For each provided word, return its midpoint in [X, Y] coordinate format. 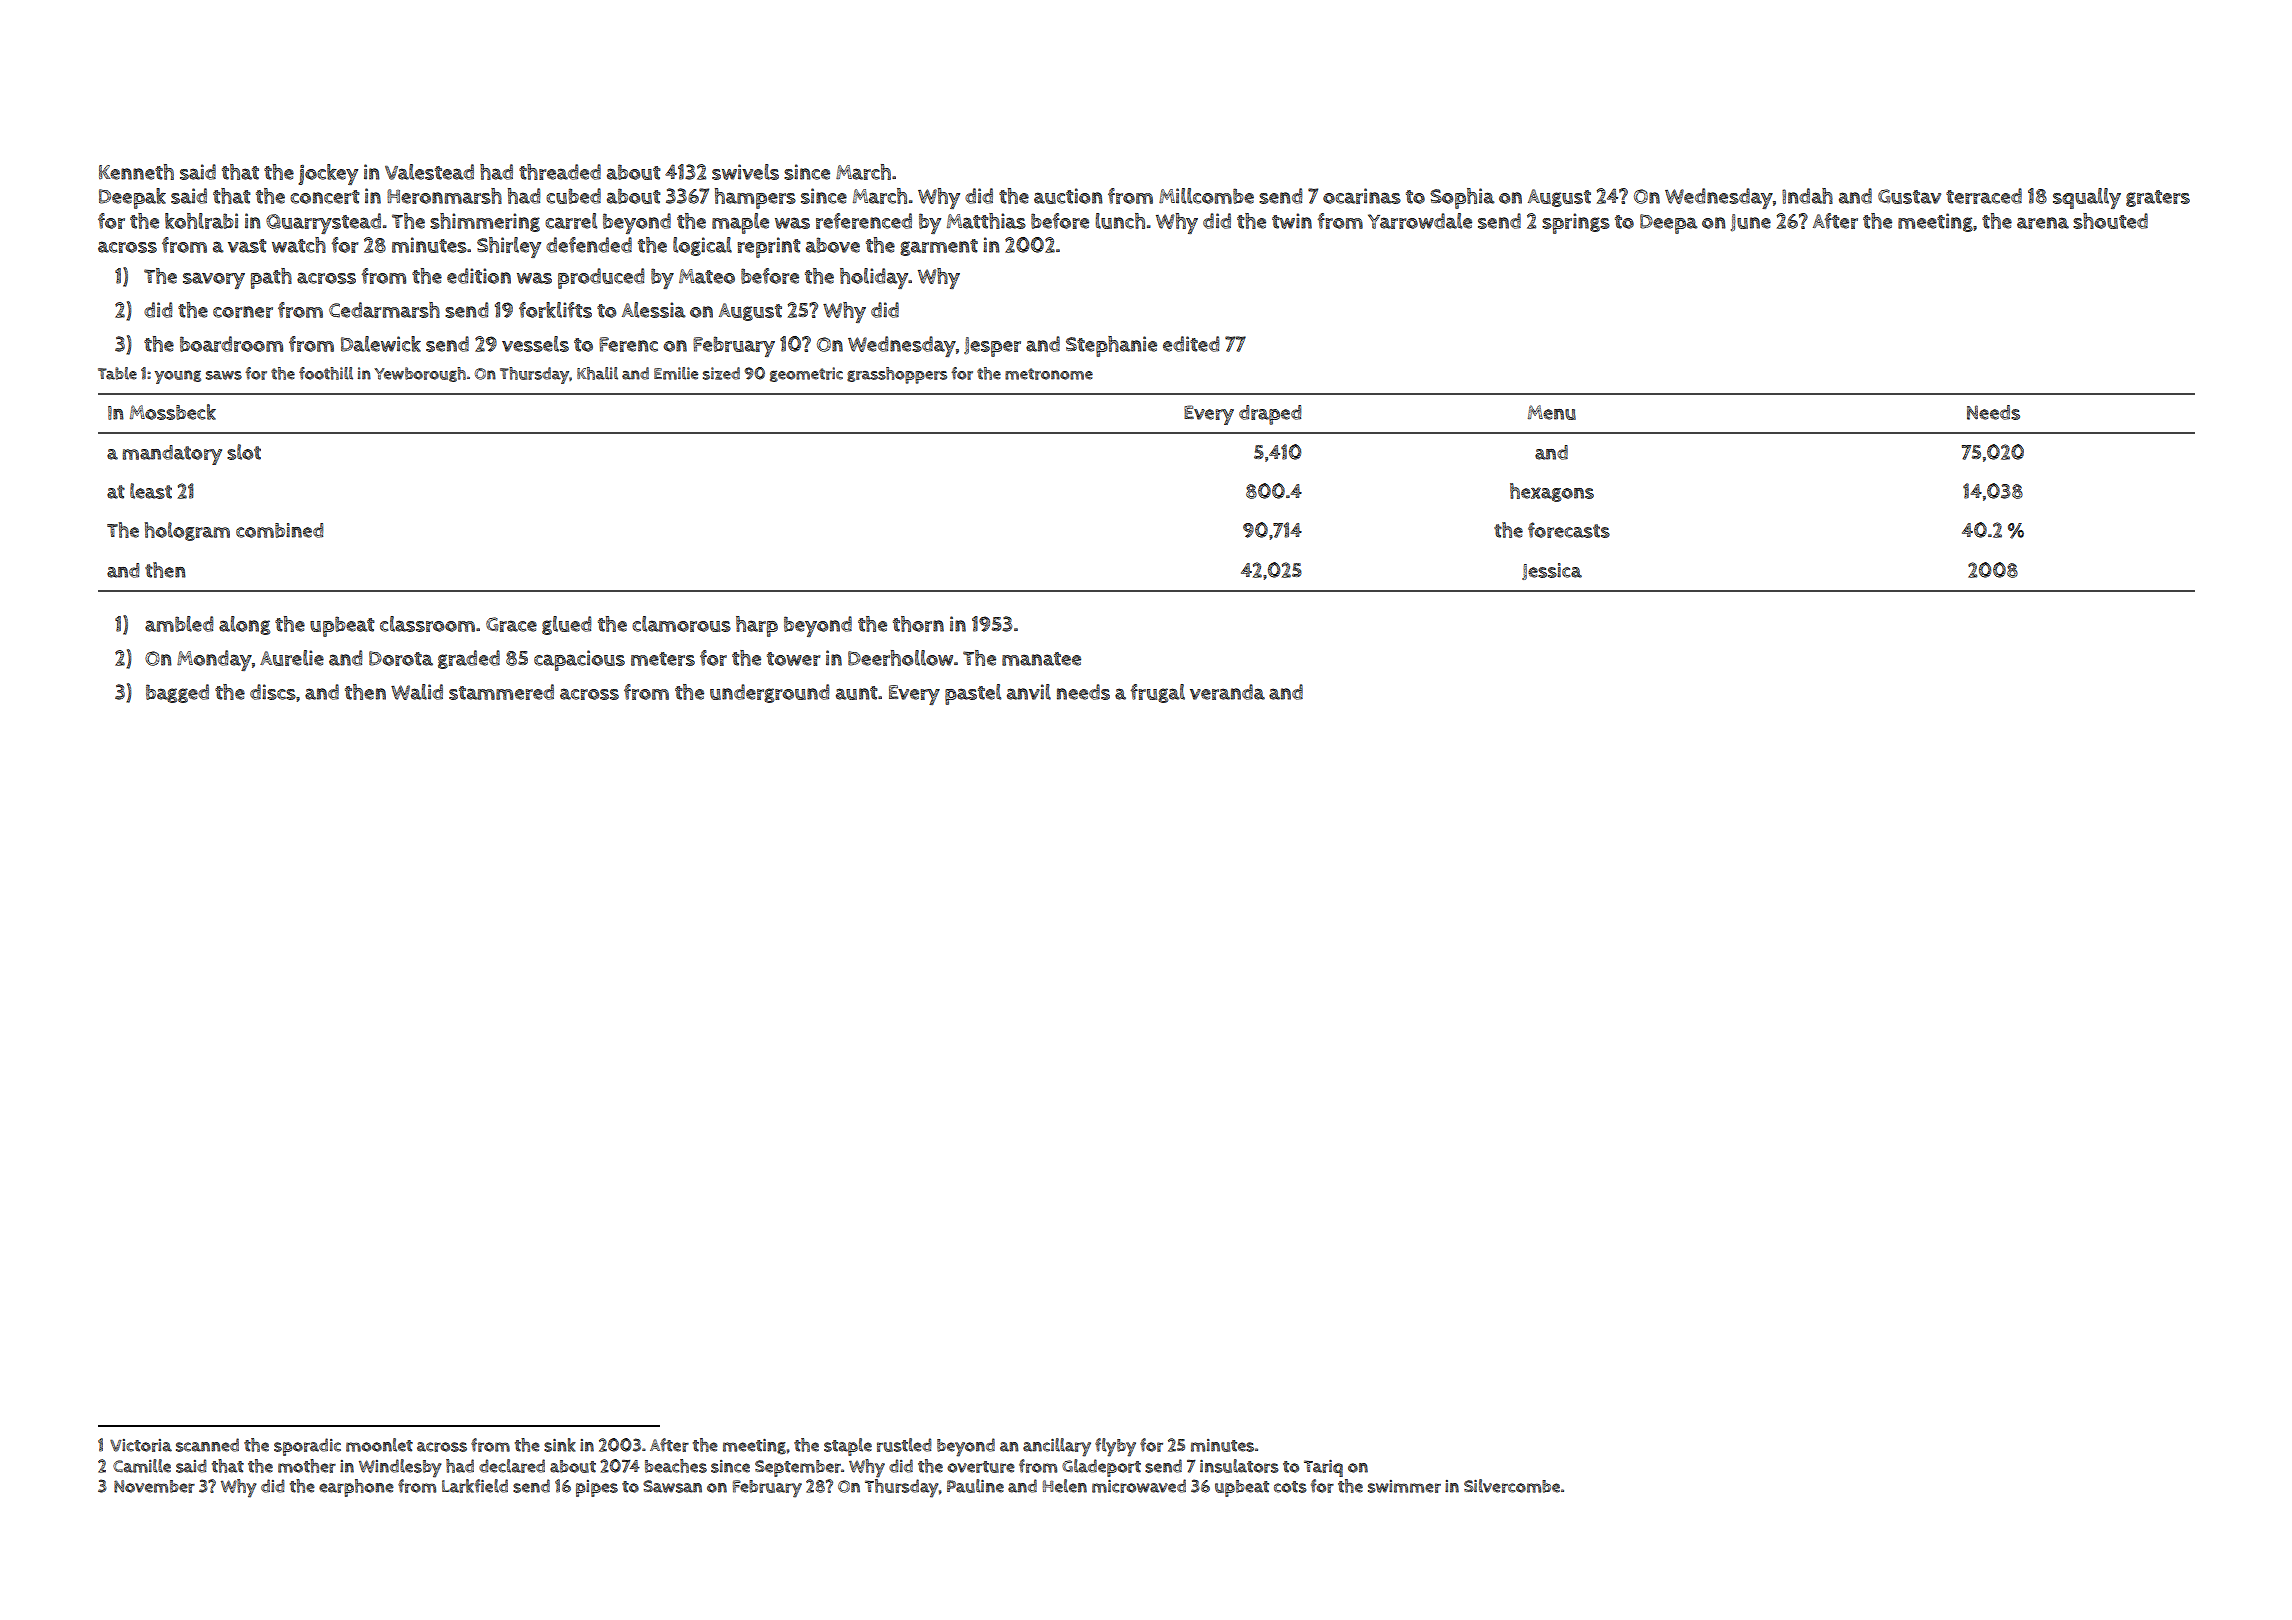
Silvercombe [1512, 1486]
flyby [1115, 1447]
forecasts [1569, 530]
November [154, 1486]
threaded [560, 172]
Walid [417, 692]
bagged [177, 693]
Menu [1552, 412]
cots [1290, 1487]
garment [939, 247]
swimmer [1404, 1486]
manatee [1041, 659]
